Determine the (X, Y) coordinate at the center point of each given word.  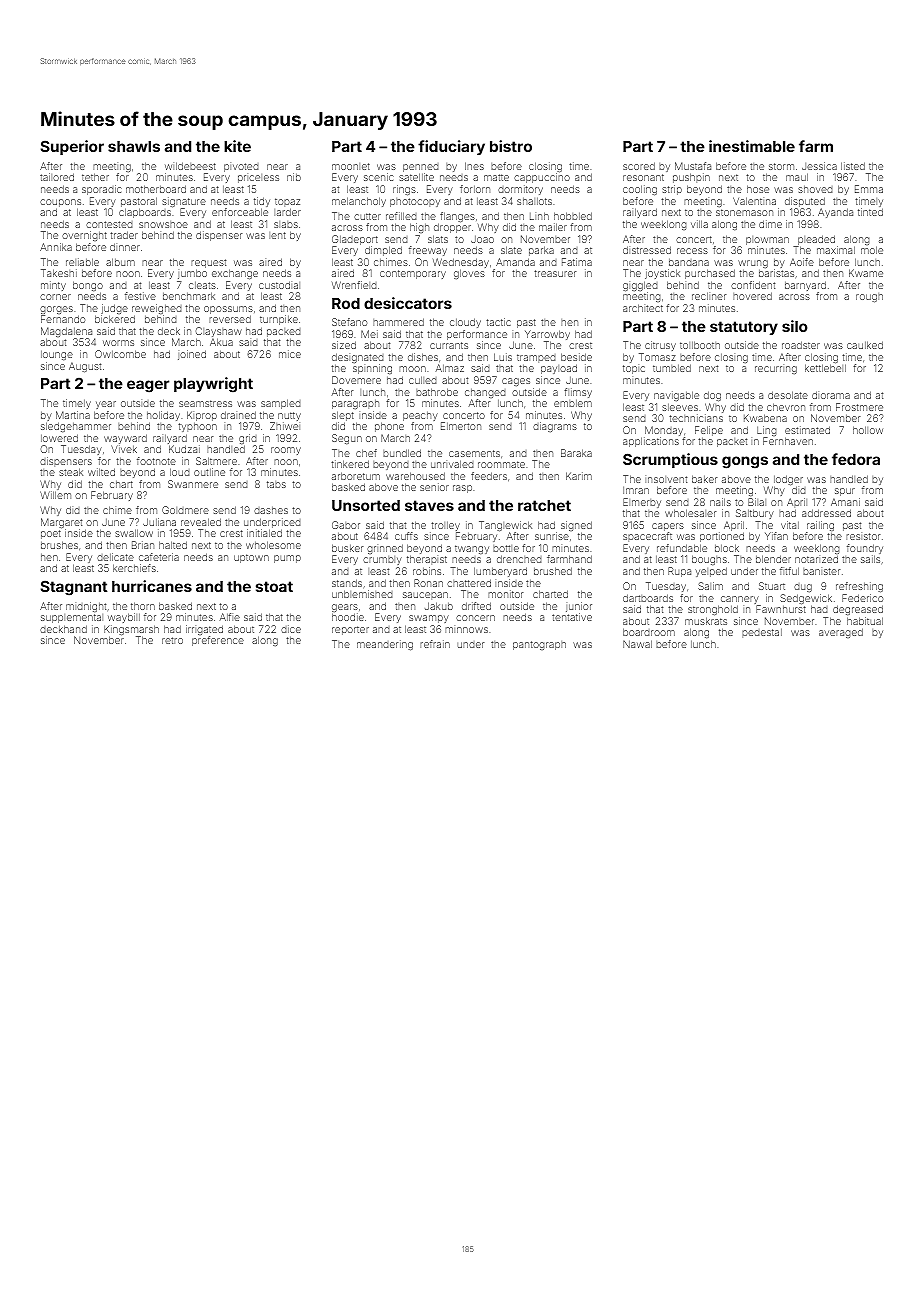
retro (172, 640)
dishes (423, 357)
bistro (511, 146)
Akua (221, 342)
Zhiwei (285, 426)
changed (485, 393)
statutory (744, 328)
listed (853, 166)
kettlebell (825, 368)
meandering (385, 645)
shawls (134, 146)
